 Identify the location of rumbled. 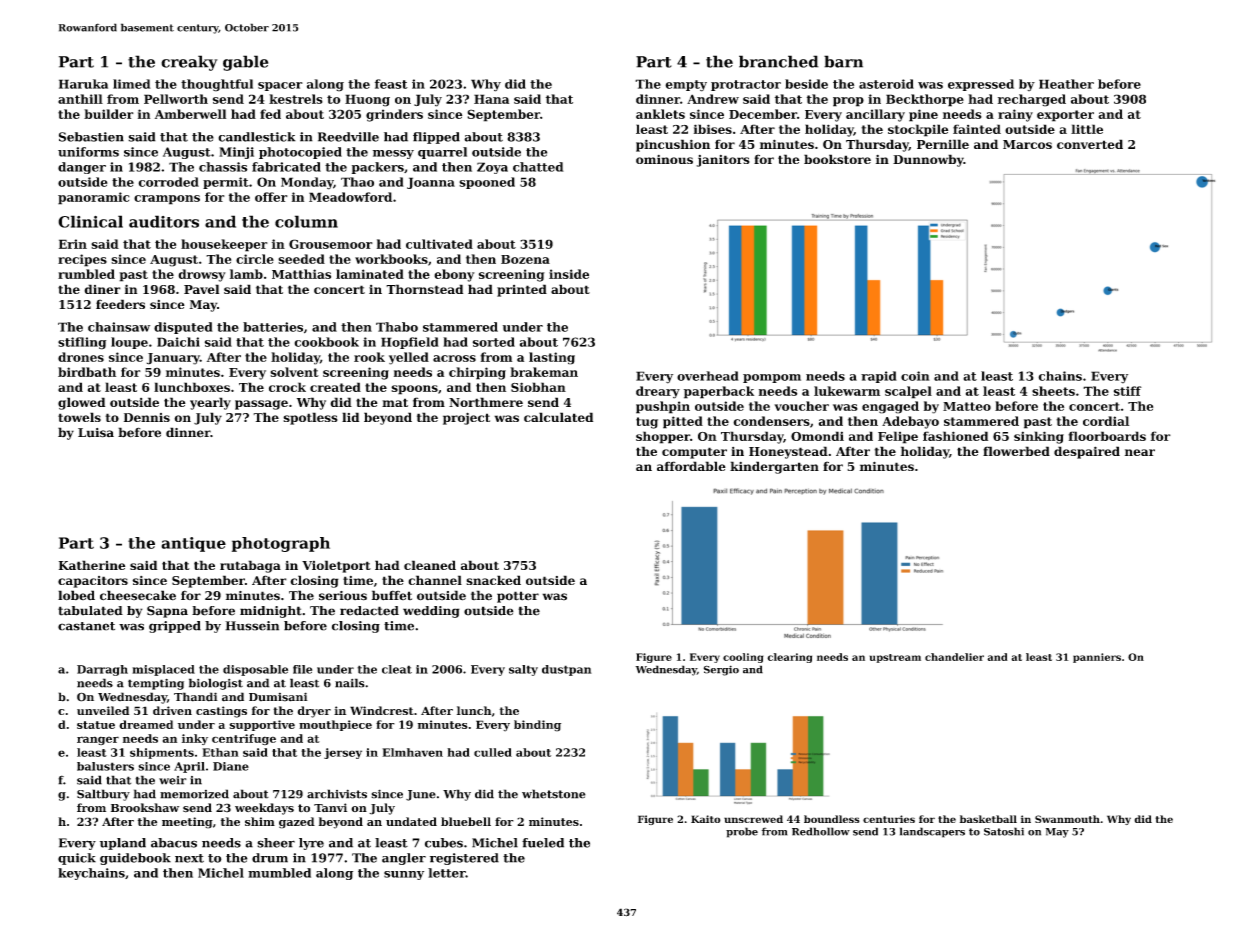
(86, 274).
